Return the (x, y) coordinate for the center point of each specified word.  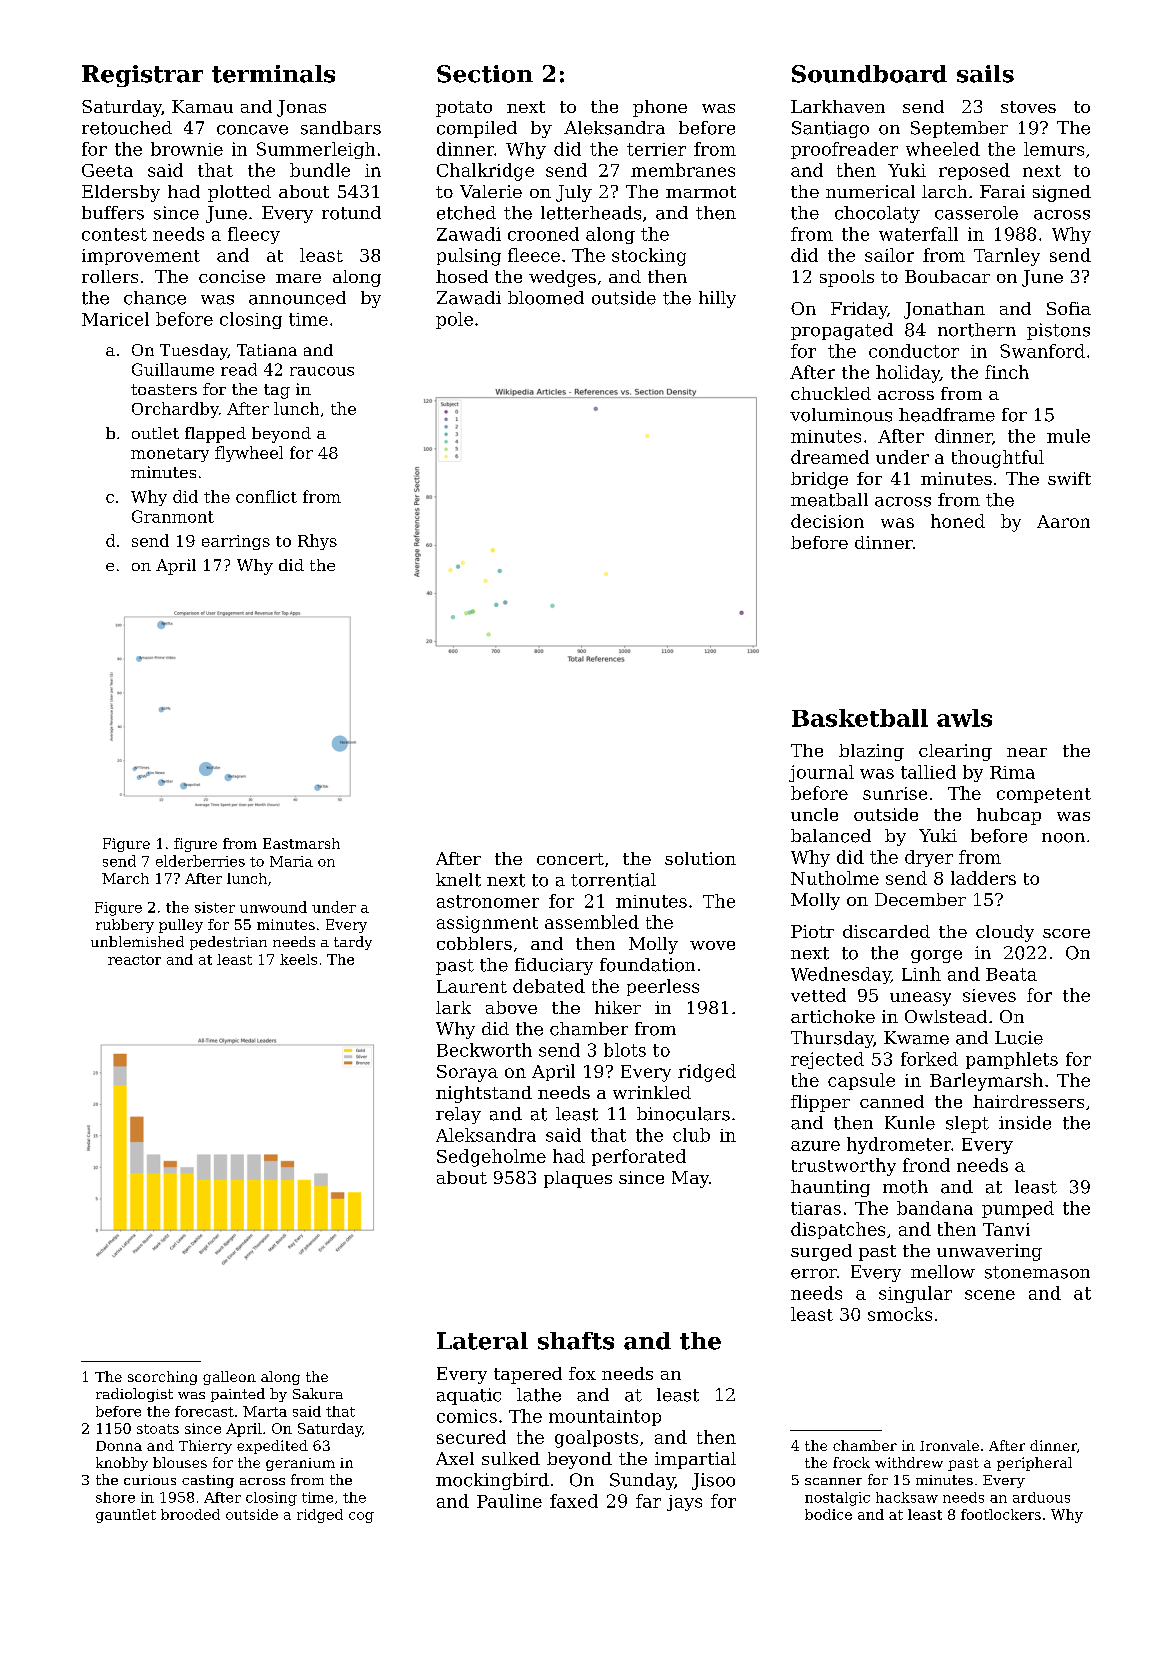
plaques (578, 1179)
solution (700, 858)
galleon (229, 1378)
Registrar (142, 76)
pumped (1018, 1209)
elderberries (200, 861)
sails (985, 74)
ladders (983, 878)
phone (660, 108)
